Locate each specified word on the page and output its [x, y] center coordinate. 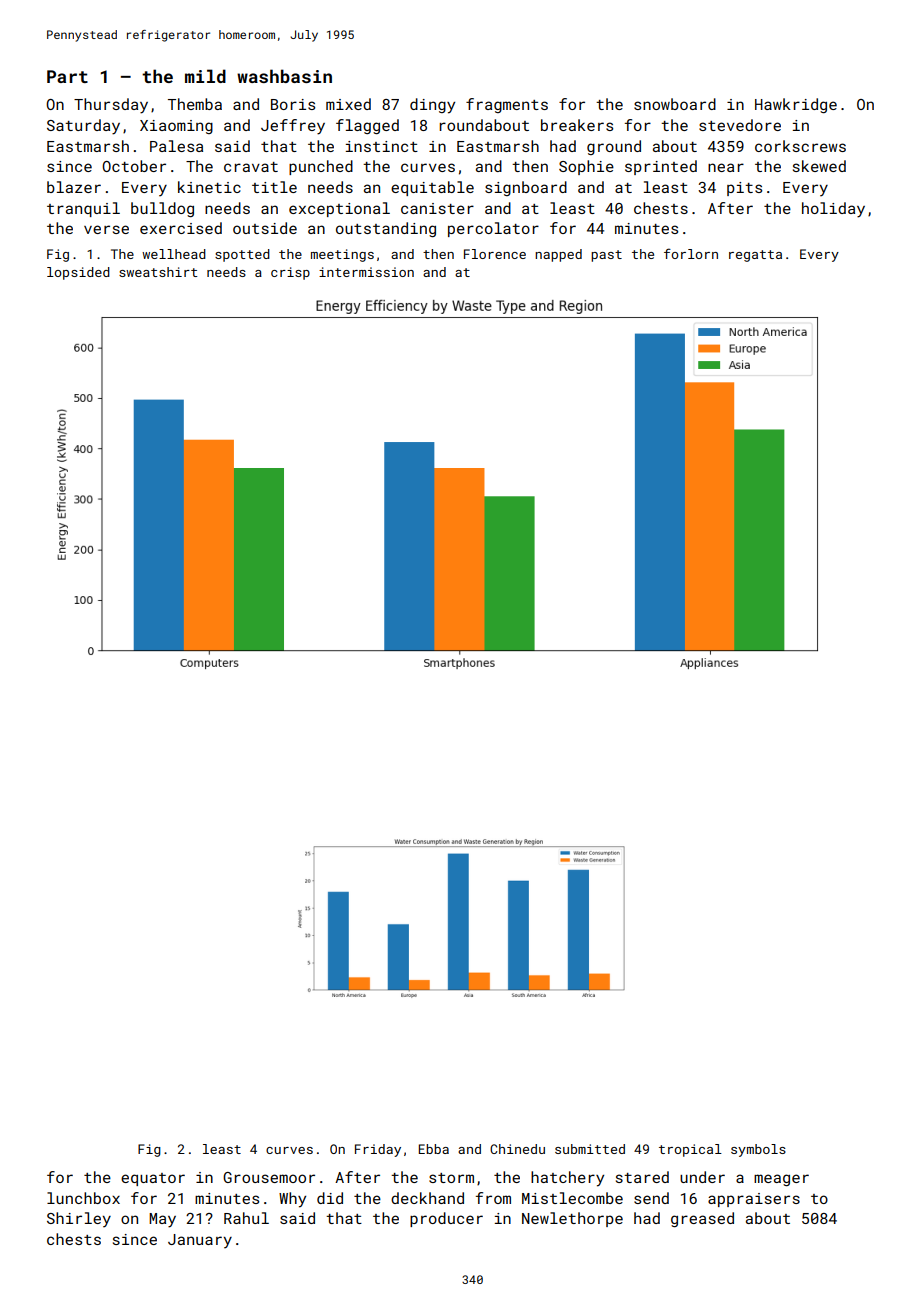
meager [781, 1180]
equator [153, 1179]
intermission [366, 272]
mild [205, 76]
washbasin [284, 76]
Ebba [434, 1149]
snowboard [675, 104]
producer [446, 1219]
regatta [755, 256]
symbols [758, 1150]
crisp [290, 273]
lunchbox [83, 1198]
